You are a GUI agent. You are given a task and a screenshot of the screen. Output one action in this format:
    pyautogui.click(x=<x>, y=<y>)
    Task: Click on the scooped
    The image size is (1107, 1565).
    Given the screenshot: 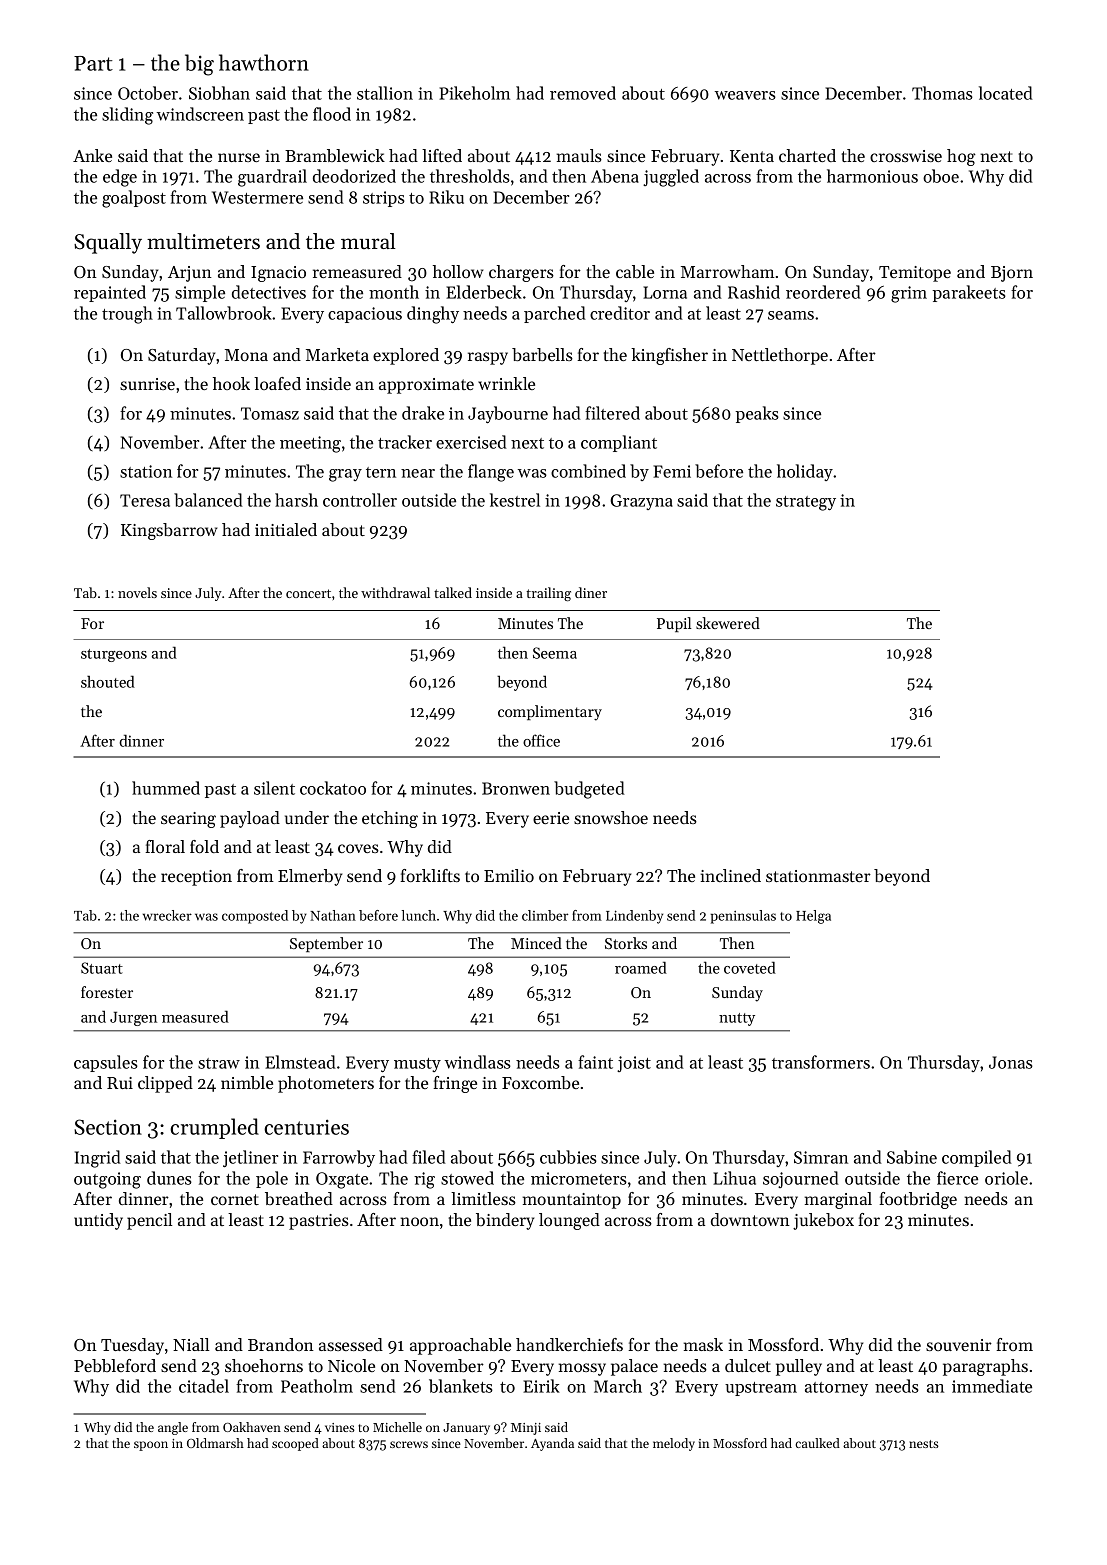 What is the action you would take?
    pyautogui.click(x=295, y=1444)
